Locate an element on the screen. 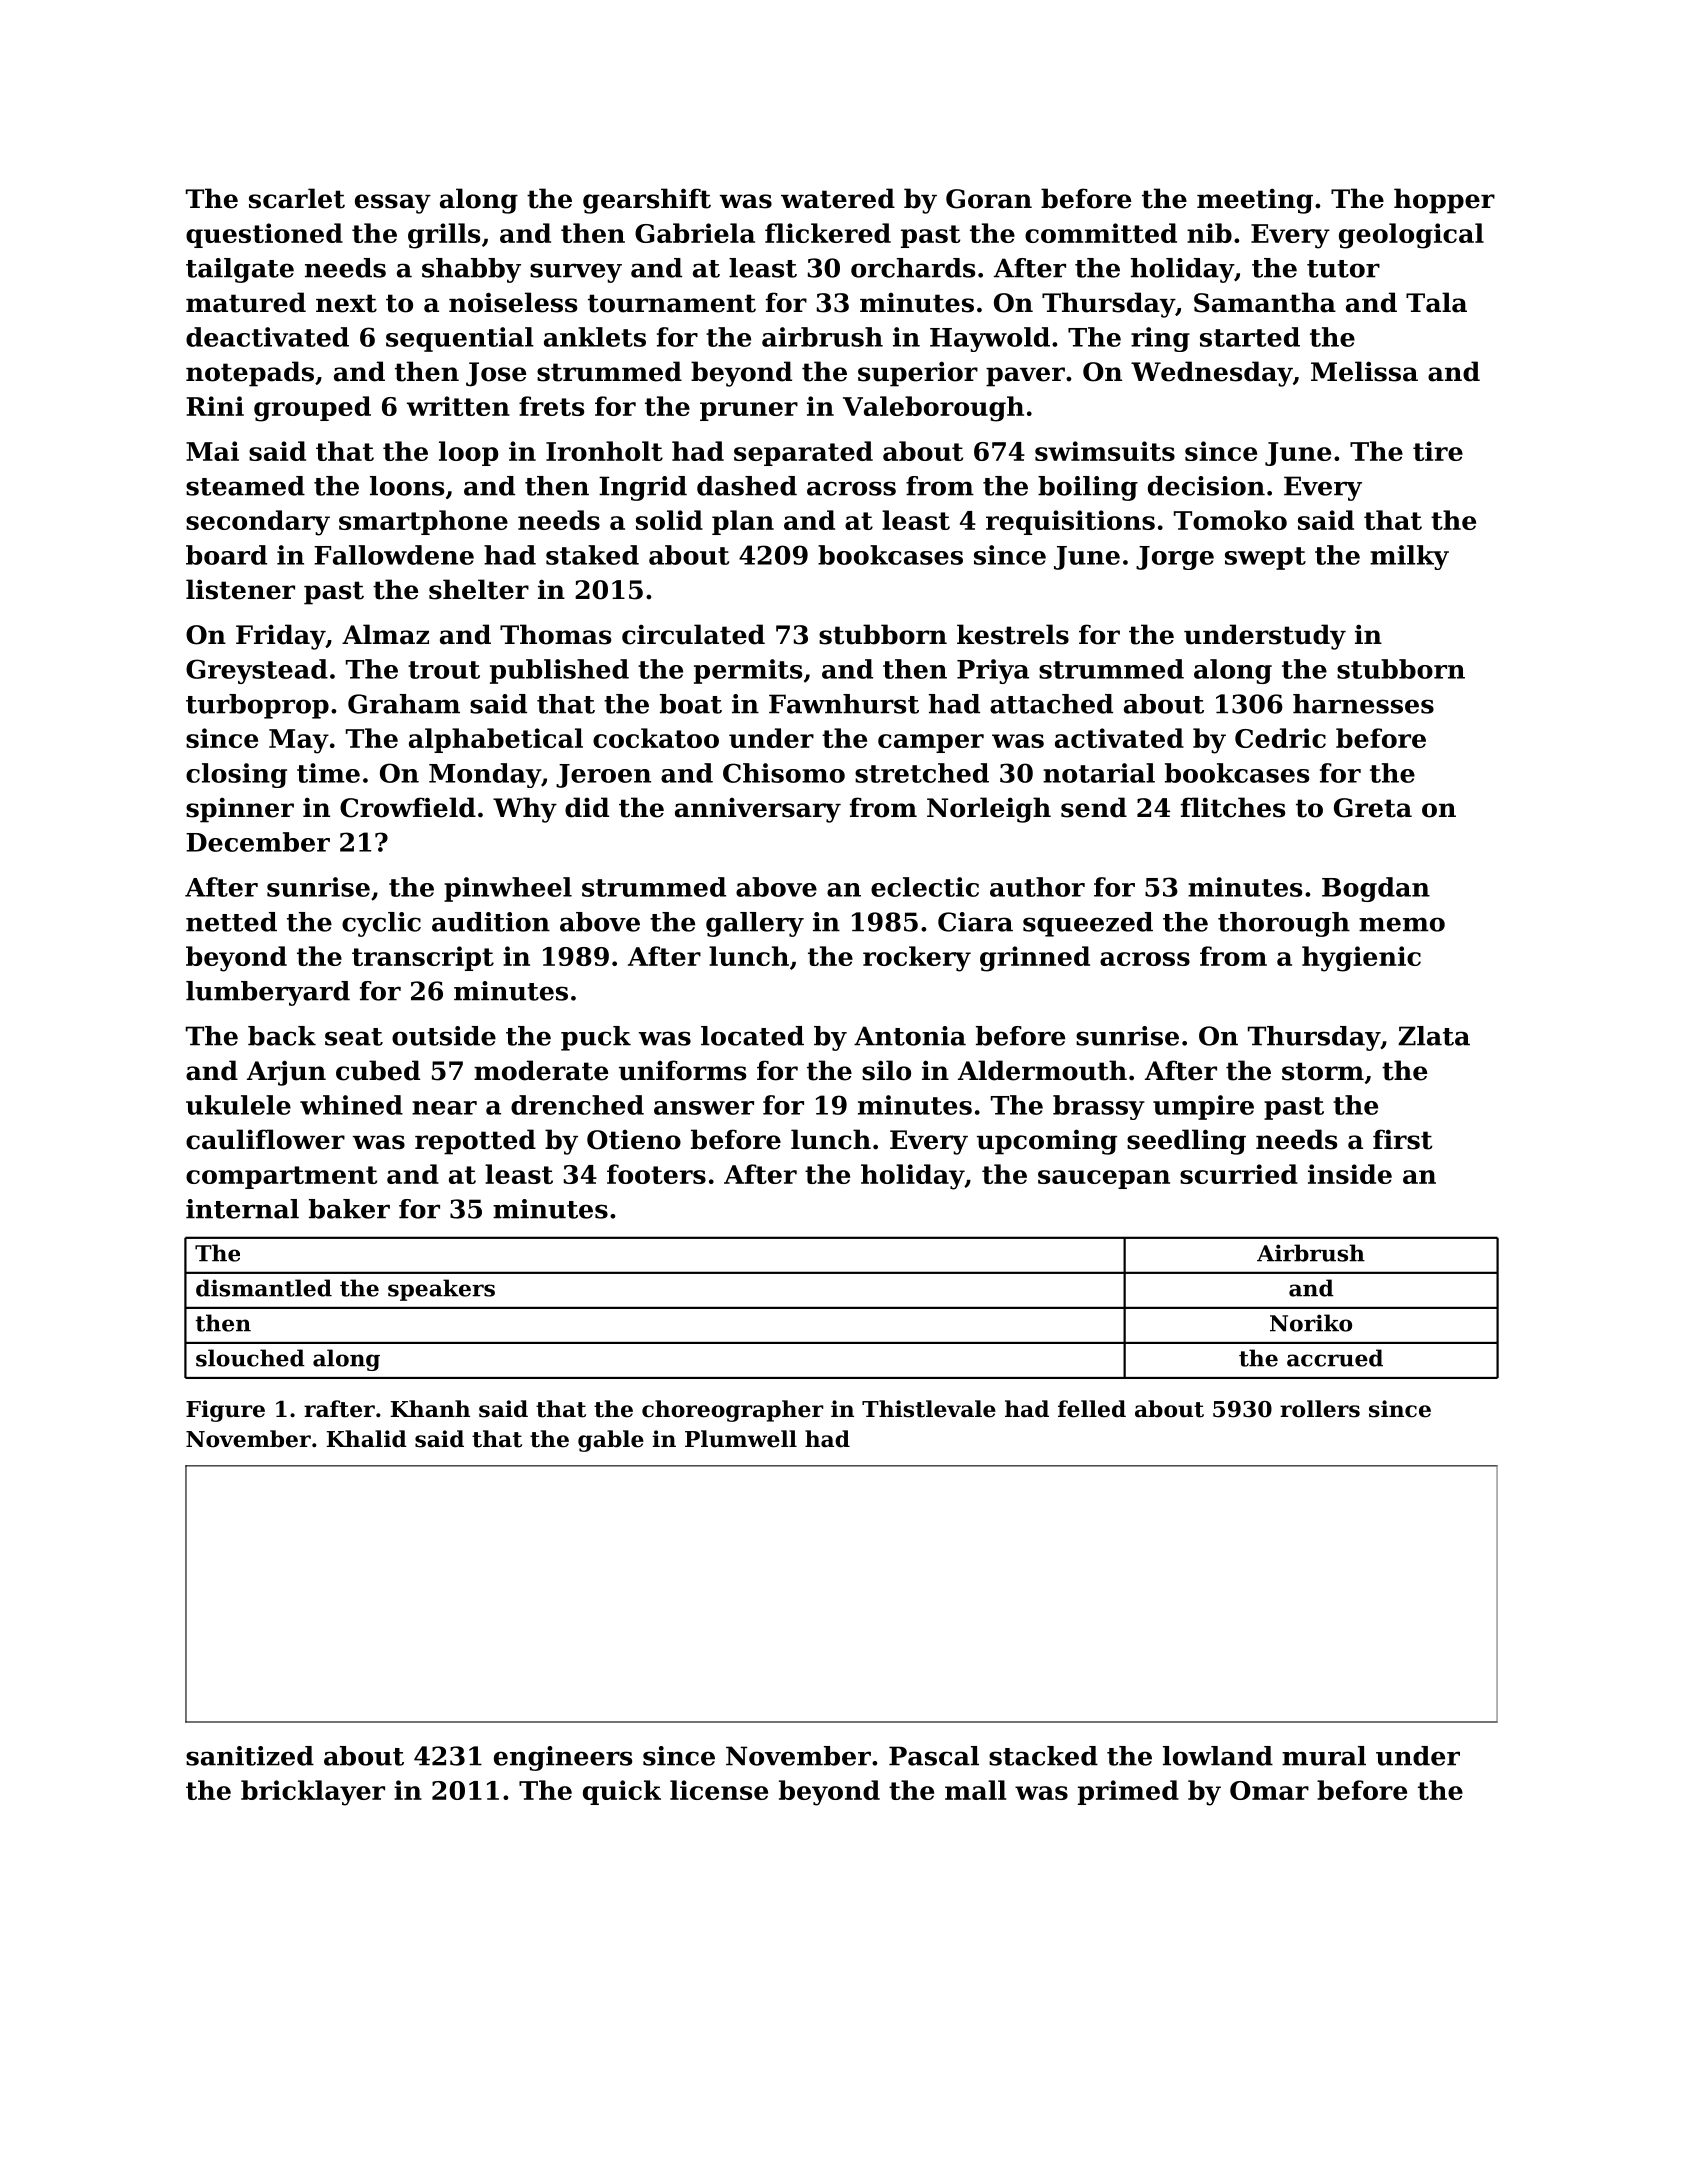 This screenshot has height=2178, width=1683. Jose is located at coordinates (496, 374).
